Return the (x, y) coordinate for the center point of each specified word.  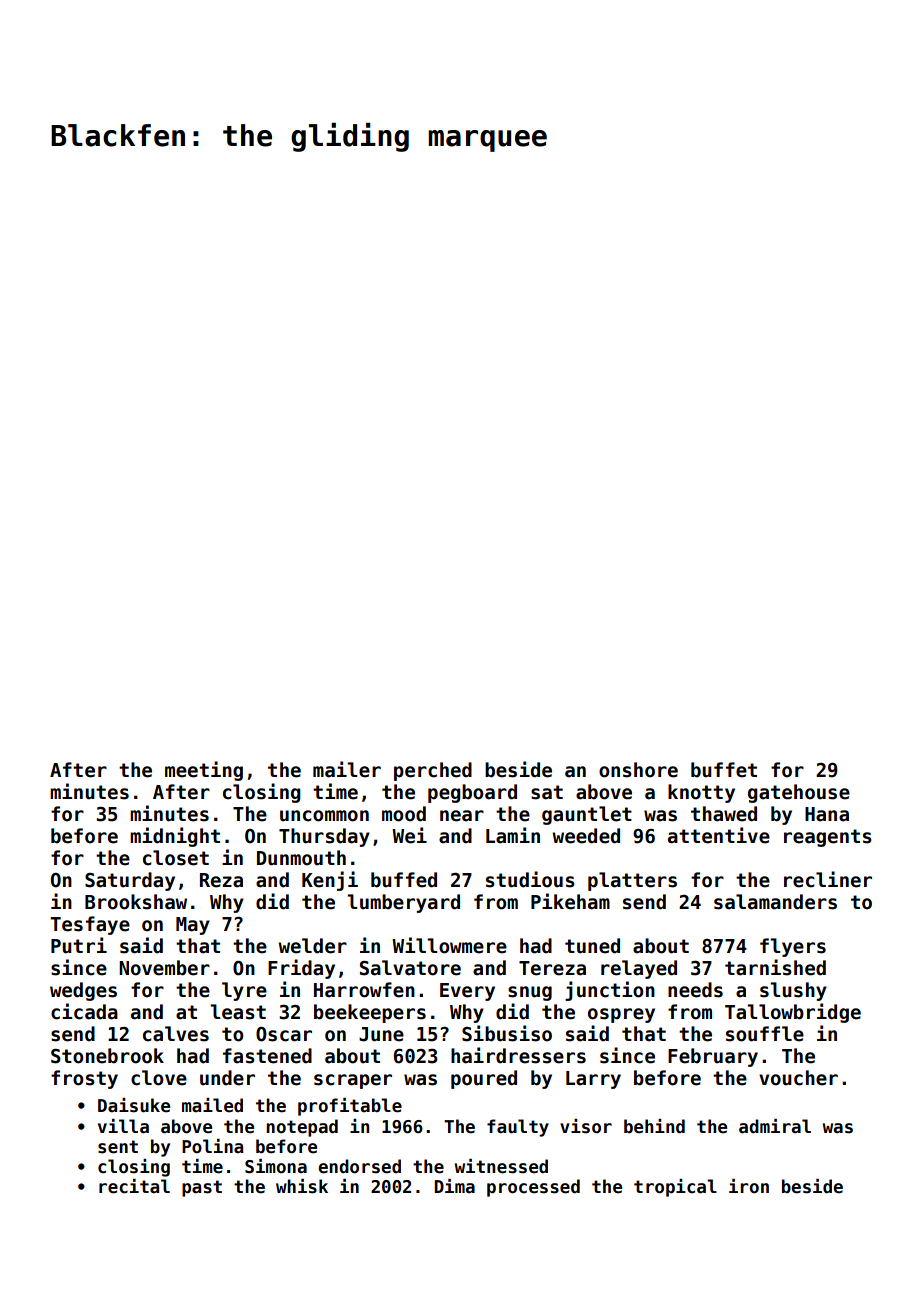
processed (533, 1188)
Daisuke (134, 1105)
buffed (404, 880)
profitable (350, 1107)
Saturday (130, 881)
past (202, 1188)
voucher (798, 1078)
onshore (638, 770)
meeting (204, 771)
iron (749, 1186)
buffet (724, 770)
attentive (719, 835)
